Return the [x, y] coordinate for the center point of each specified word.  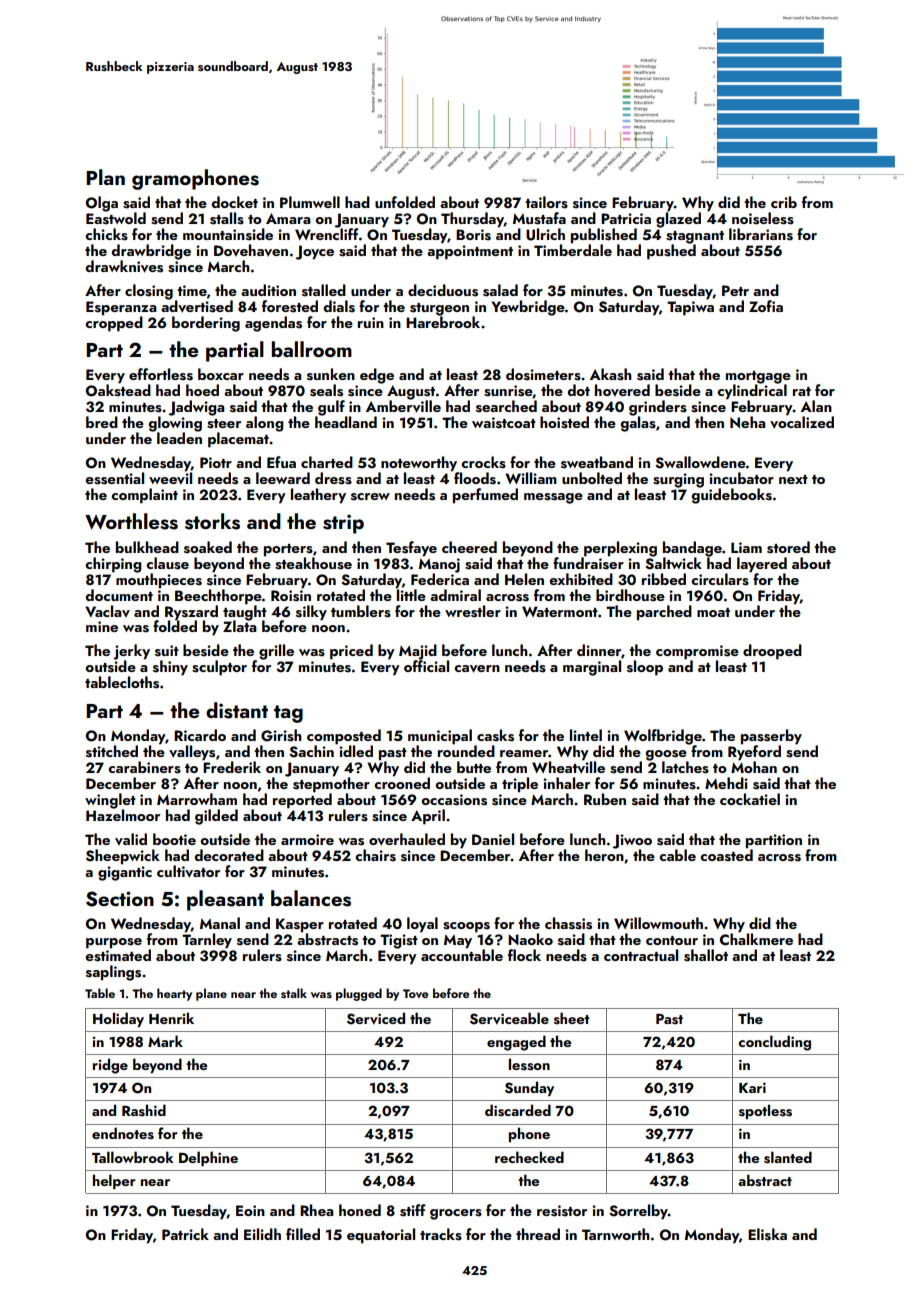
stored [788, 547]
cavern [477, 669]
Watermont [560, 611]
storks [212, 521]
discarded [518, 1110]
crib [784, 202]
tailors [546, 202]
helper [114, 1181]
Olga [102, 204]
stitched [112, 751]
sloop [645, 668]
